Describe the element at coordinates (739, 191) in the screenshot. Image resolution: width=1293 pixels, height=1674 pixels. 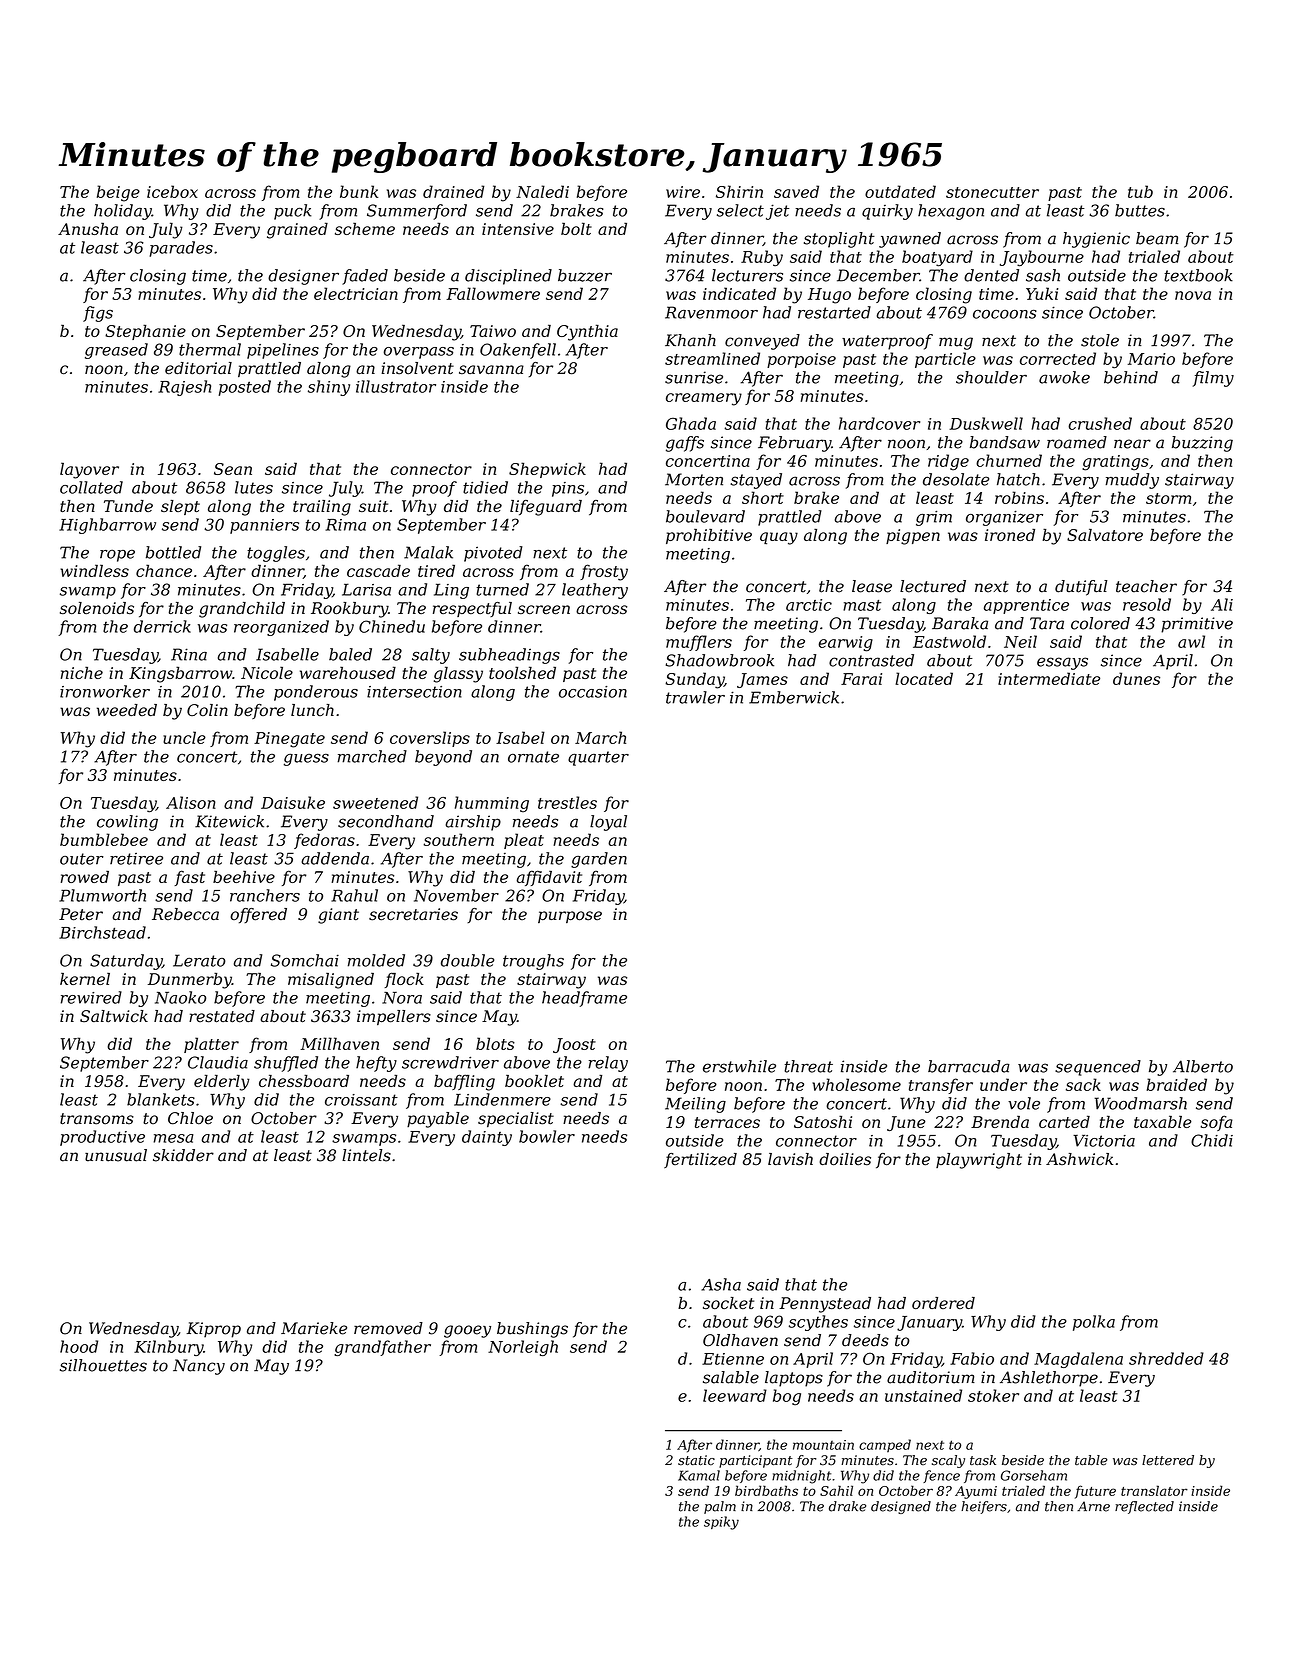
I see `Shirin` at that location.
